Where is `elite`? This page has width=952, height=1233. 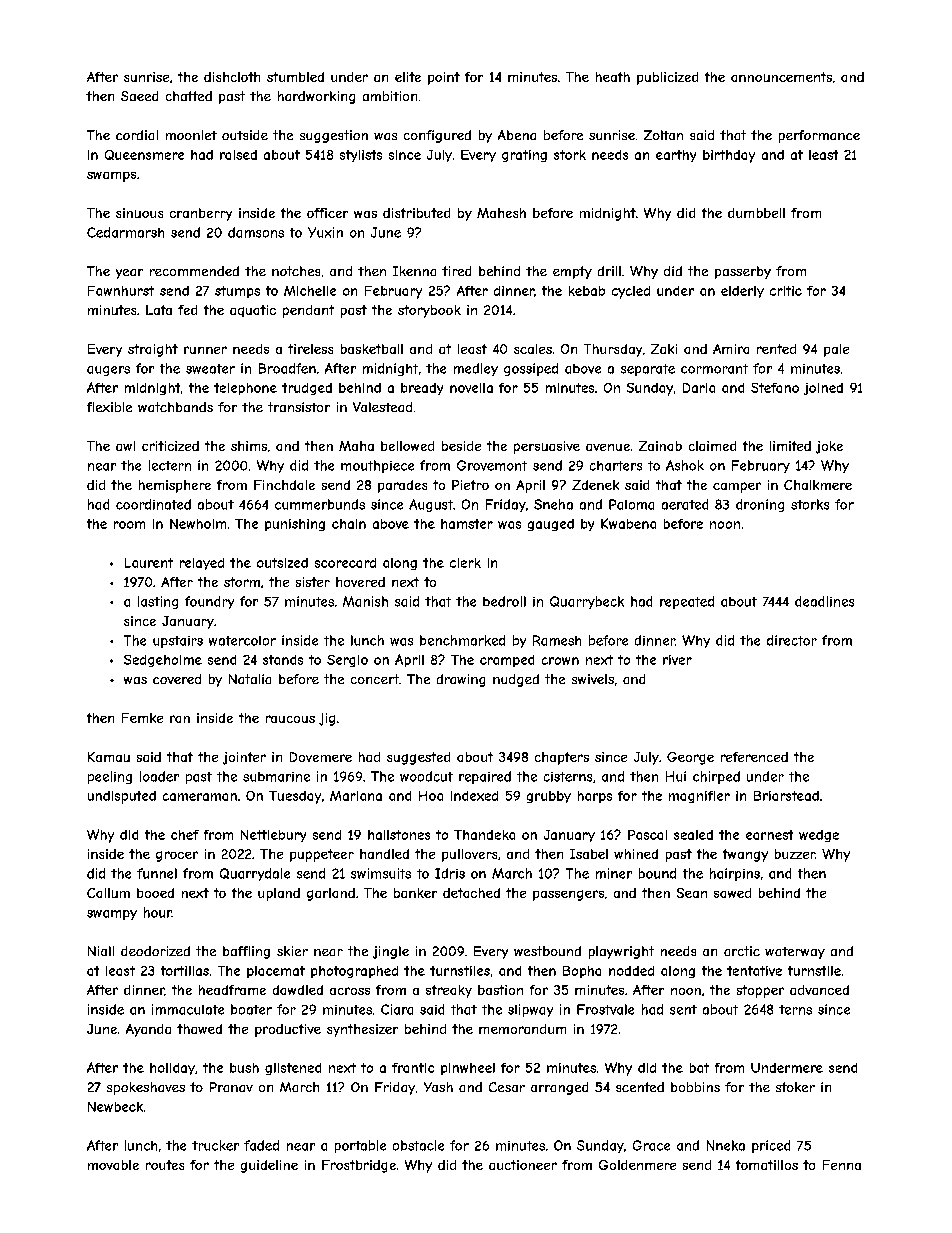 elite is located at coordinates (408, 77).
